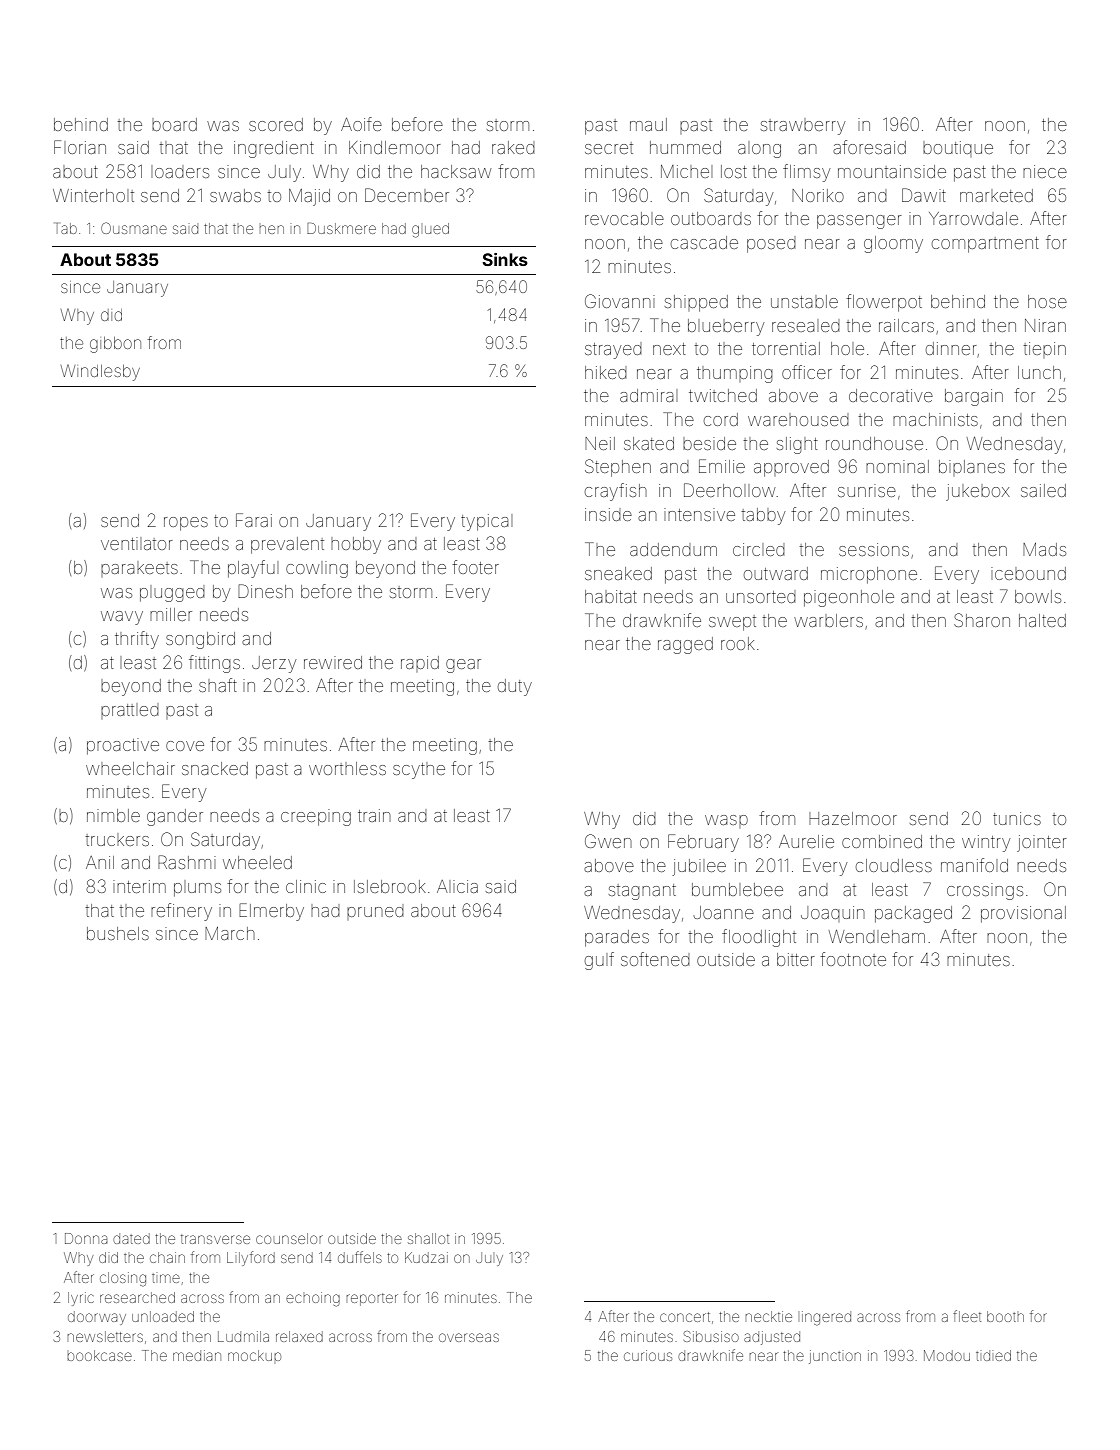 The image size is (1120, 1450). I want to click on Alicia, so click(457, 886).
